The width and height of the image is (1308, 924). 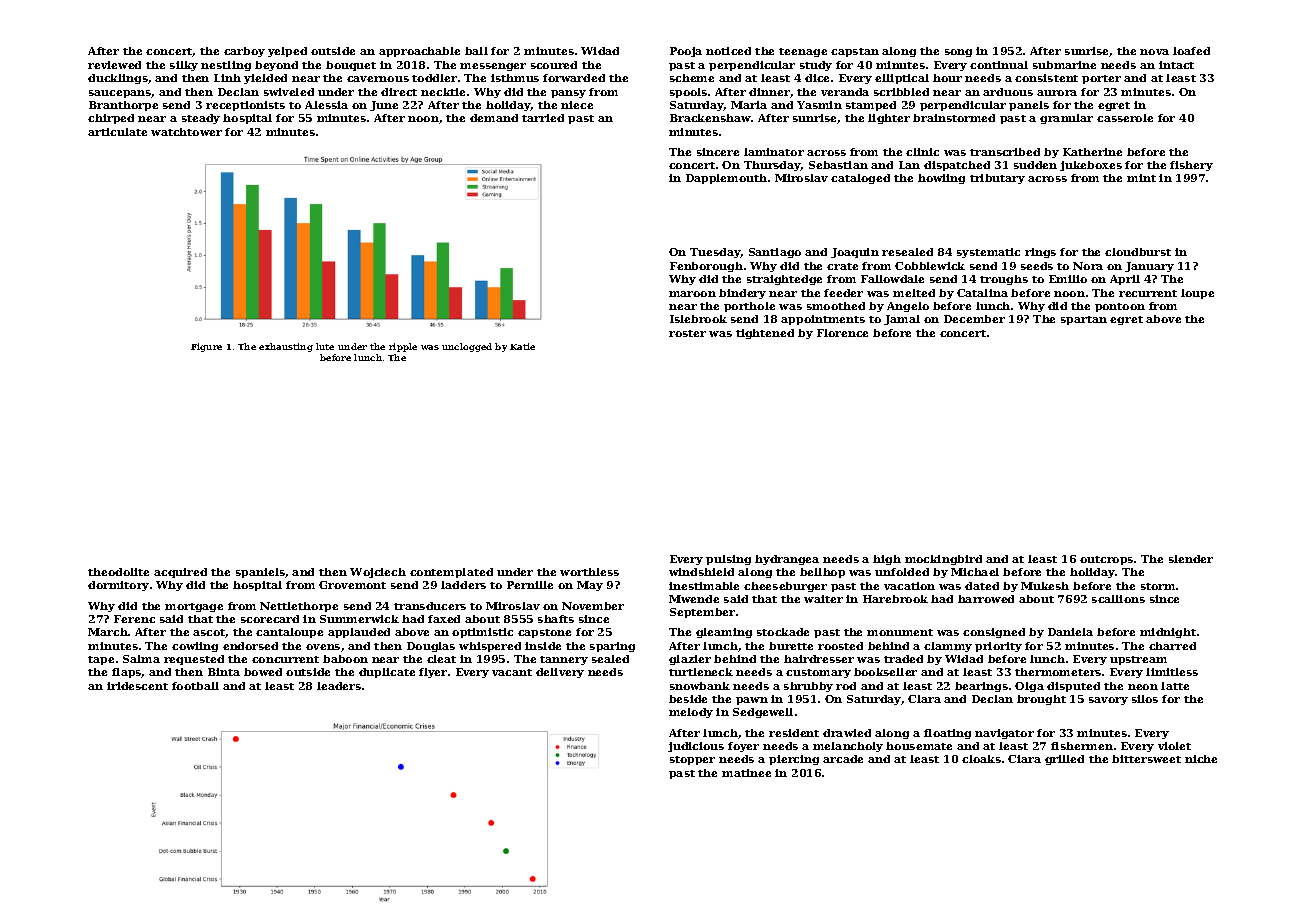 I want to click on saucepans, so click(x=120, y=94).
